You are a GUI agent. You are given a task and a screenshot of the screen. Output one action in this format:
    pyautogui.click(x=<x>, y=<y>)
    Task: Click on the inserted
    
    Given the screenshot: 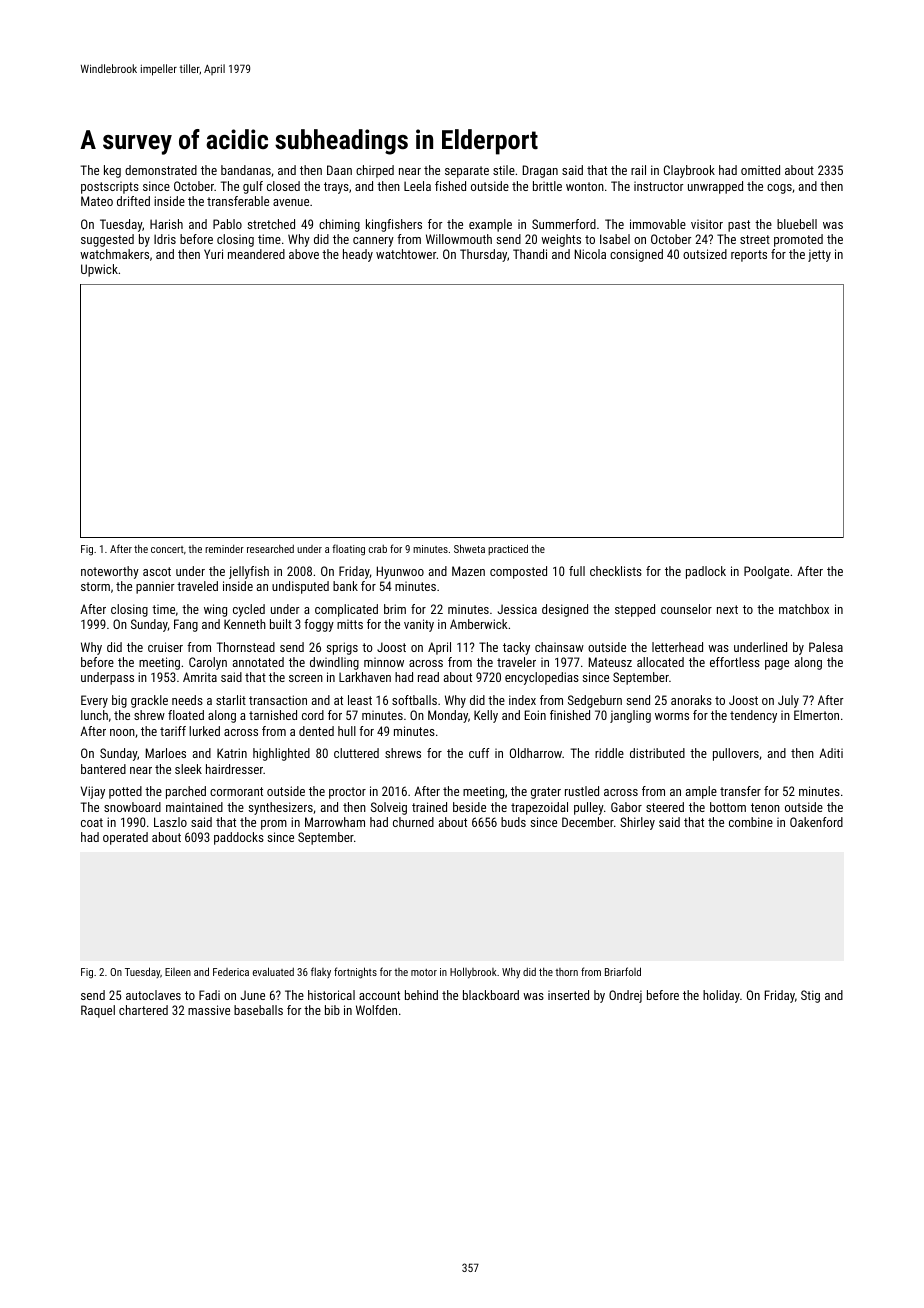 What is the action you would take?
    pyautogui.click(x=568, y=995)
